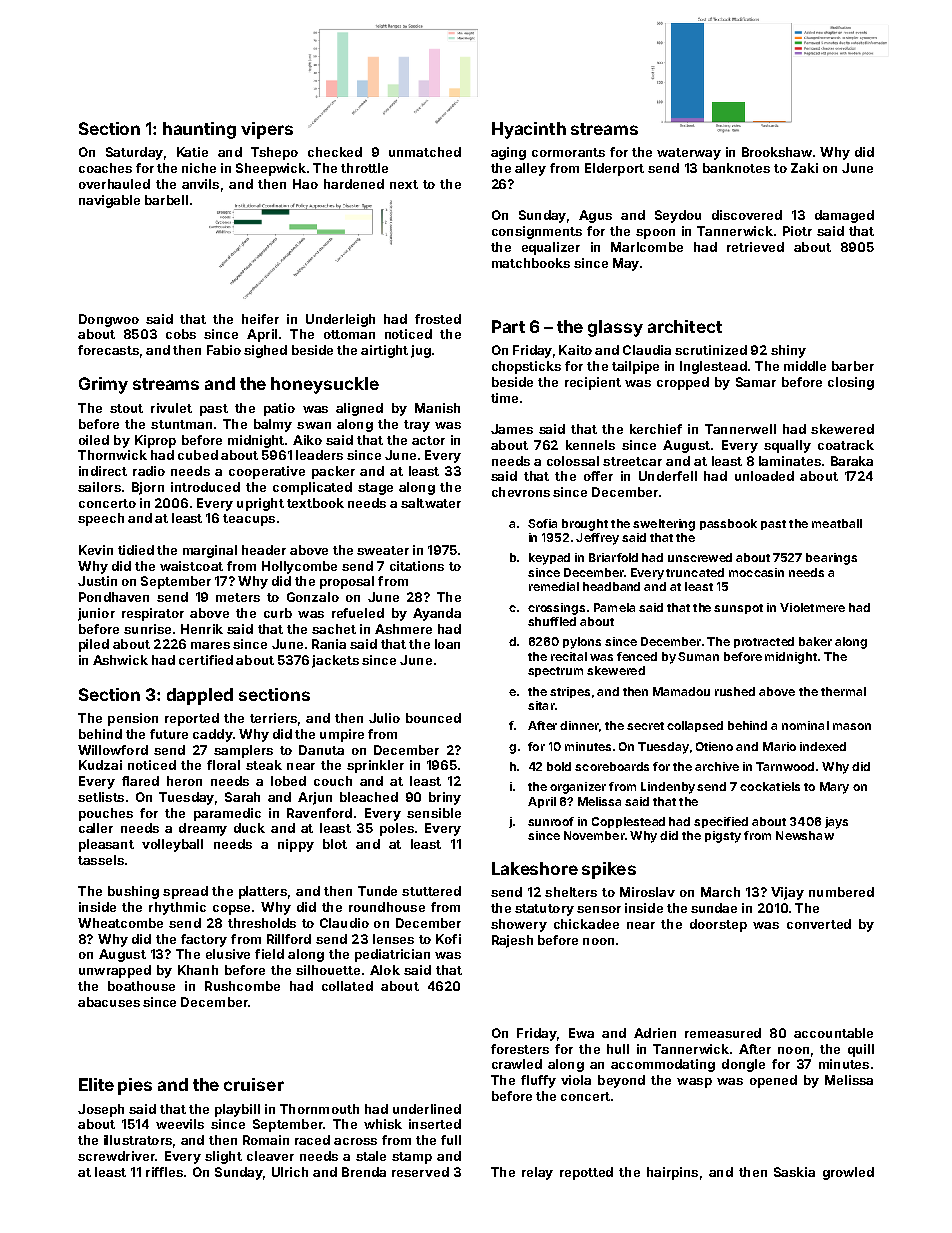 The width and height of the page is (952, 1233). I want to click on architect, so click(685, 326).
